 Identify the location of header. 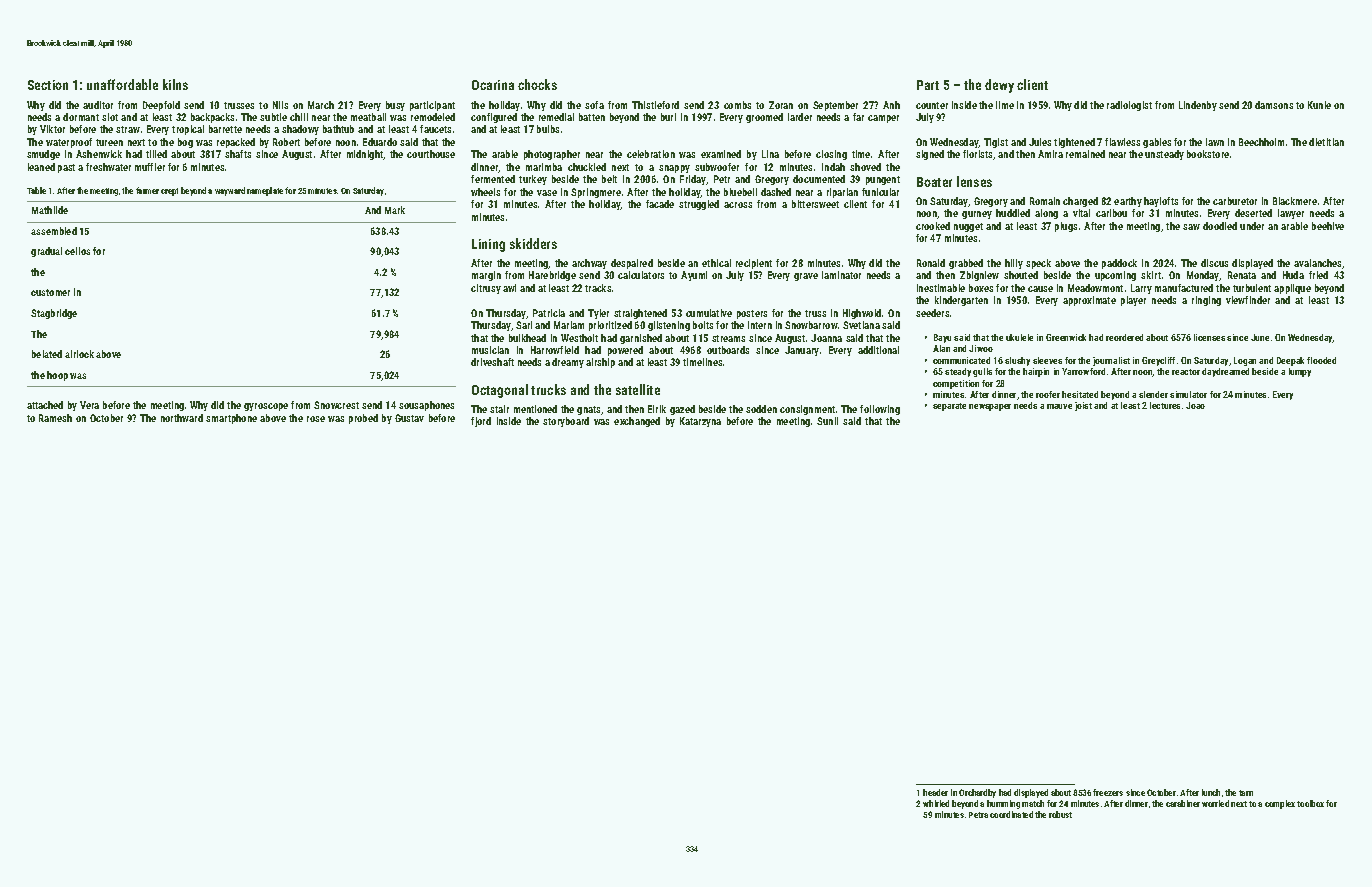
(935, 792).
